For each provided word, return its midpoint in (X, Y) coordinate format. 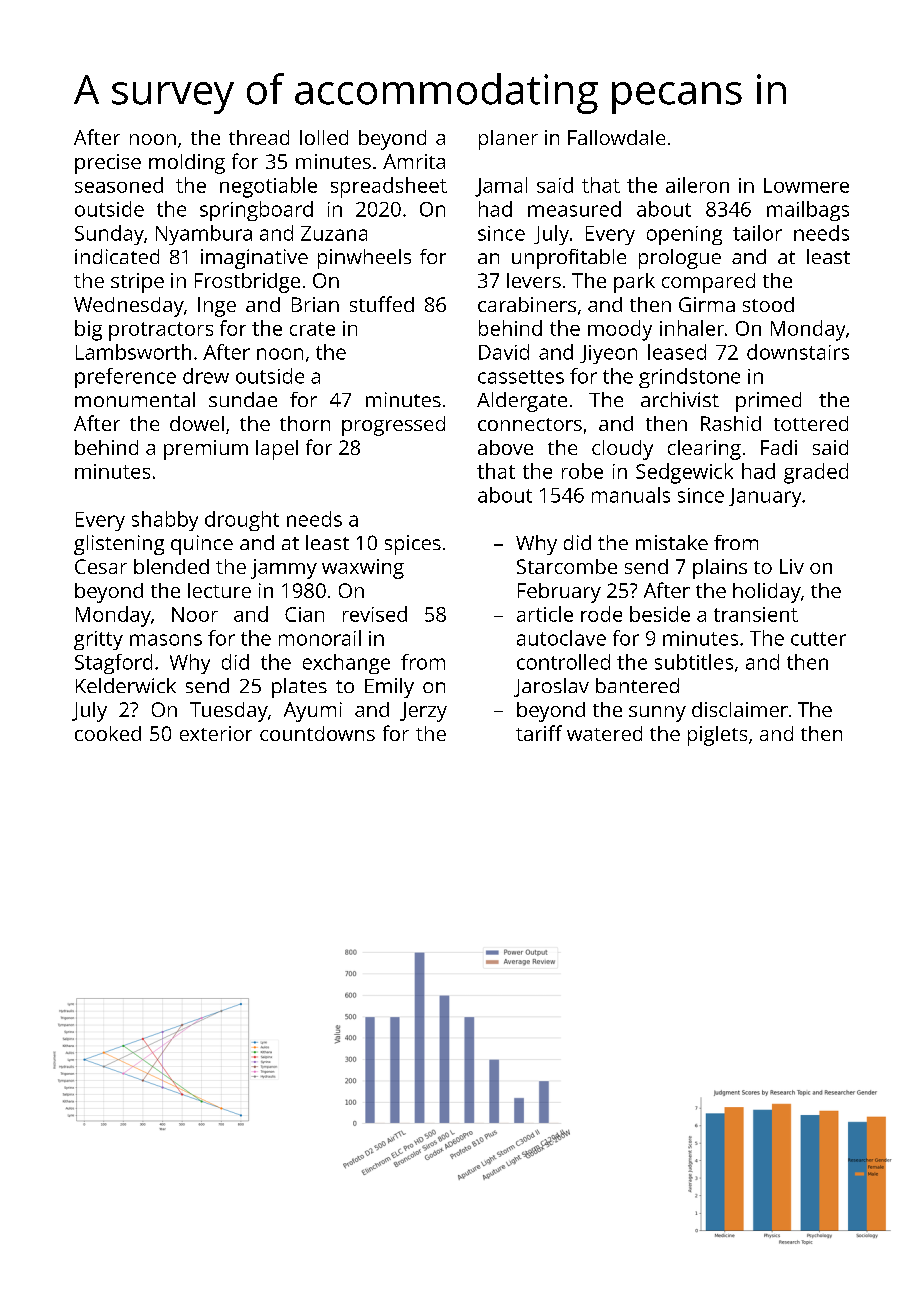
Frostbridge (247, 283)
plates (299, 688)
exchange (346, 664)
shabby (165, 521)
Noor (195, 614)
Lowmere (806, 185)
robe (582, 471)
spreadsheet (389, 187)
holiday (767, 593)
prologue (680, 259)
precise (108, 164)
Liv (792, 566)
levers (534, 280)
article (545, 614)
